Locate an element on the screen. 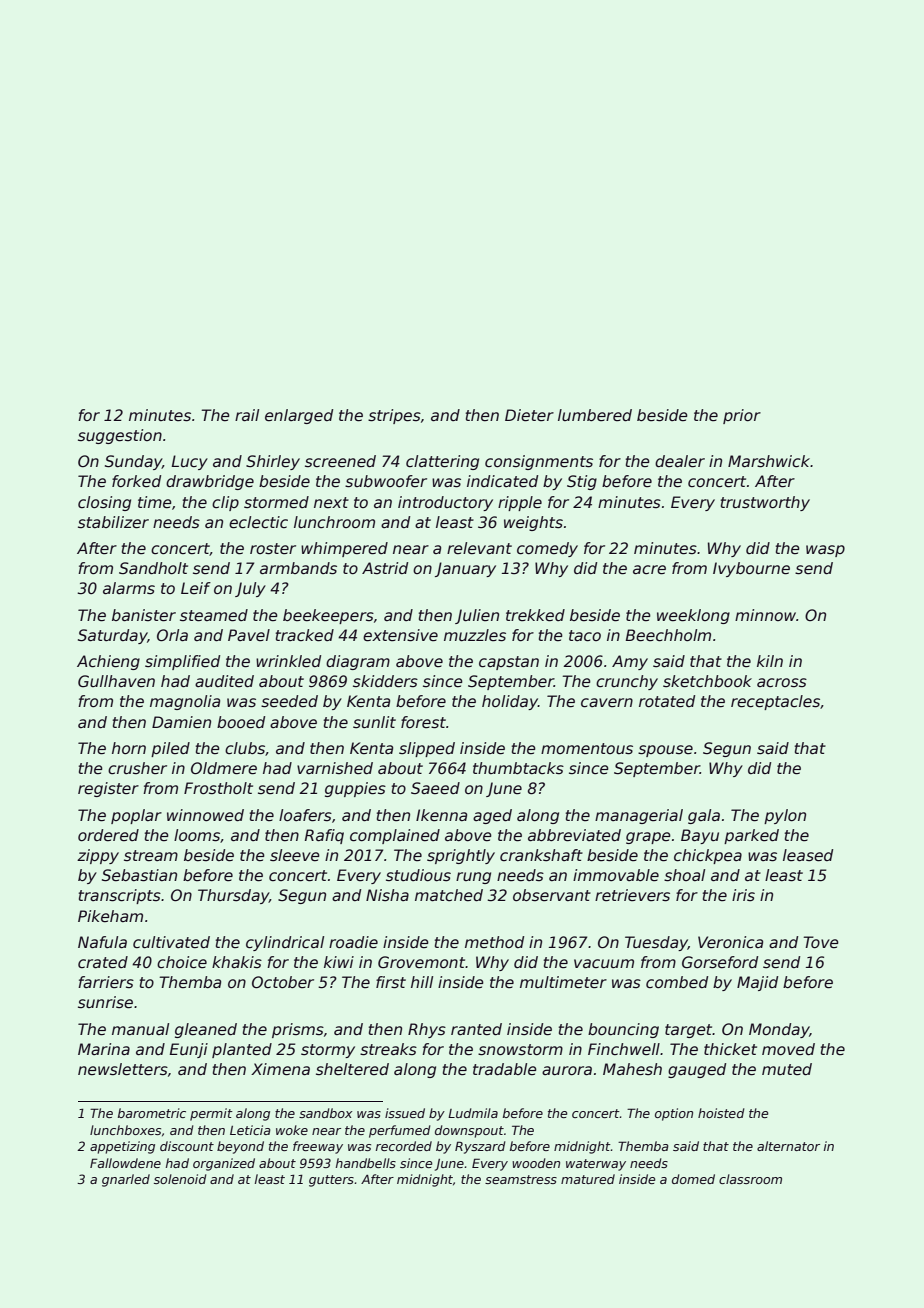 The height and width of the screenshot is (1308, 924). muted is located at coordinates (787, 1069).
